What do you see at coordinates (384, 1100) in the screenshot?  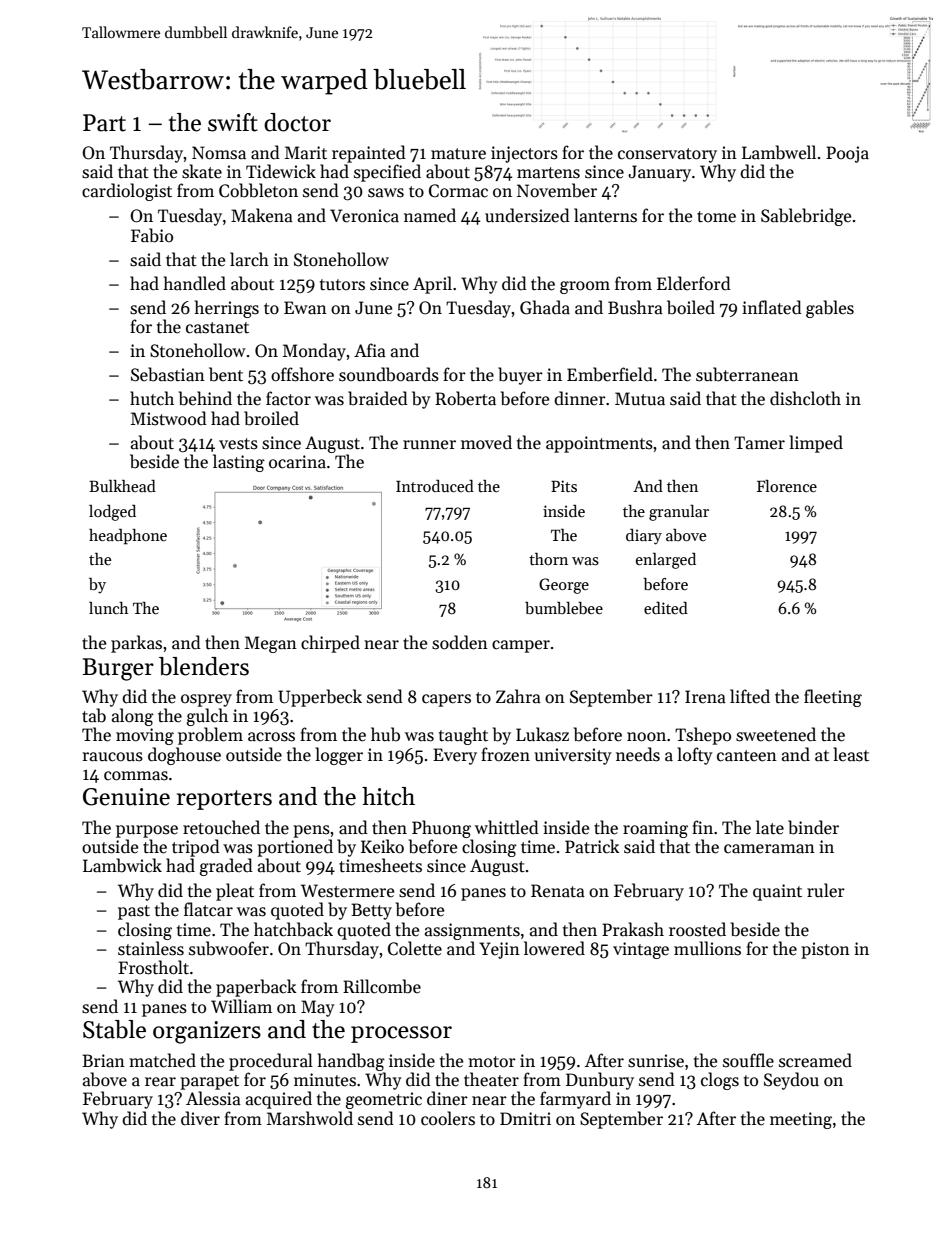 I see `geometric` at bounding box center [384, 1100].
